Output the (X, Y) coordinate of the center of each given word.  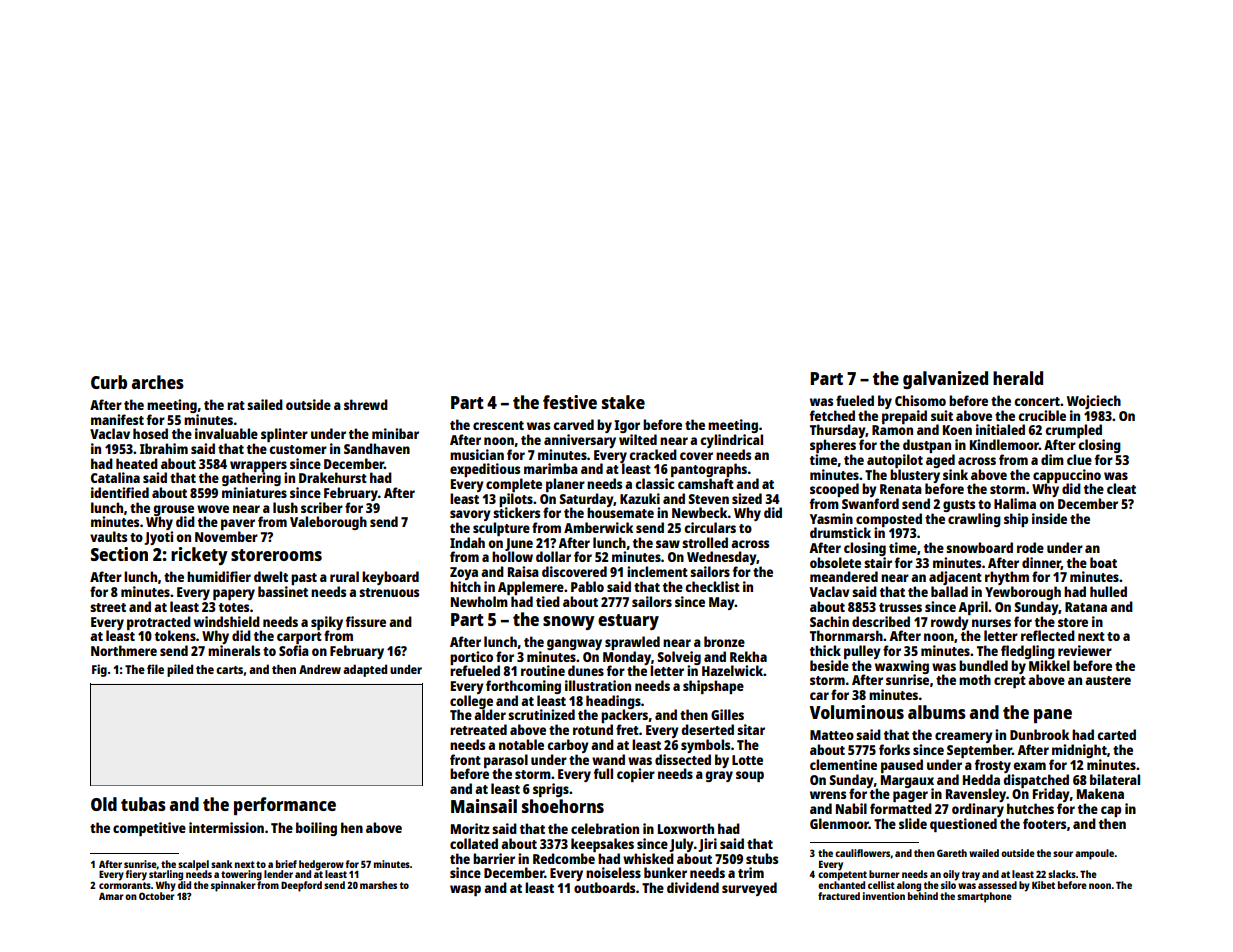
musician (477, 454)
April (973, 608)
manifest (117, 419)
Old (104, 804)
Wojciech (1094, 402)
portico (471, 658)
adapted (365, 670)
